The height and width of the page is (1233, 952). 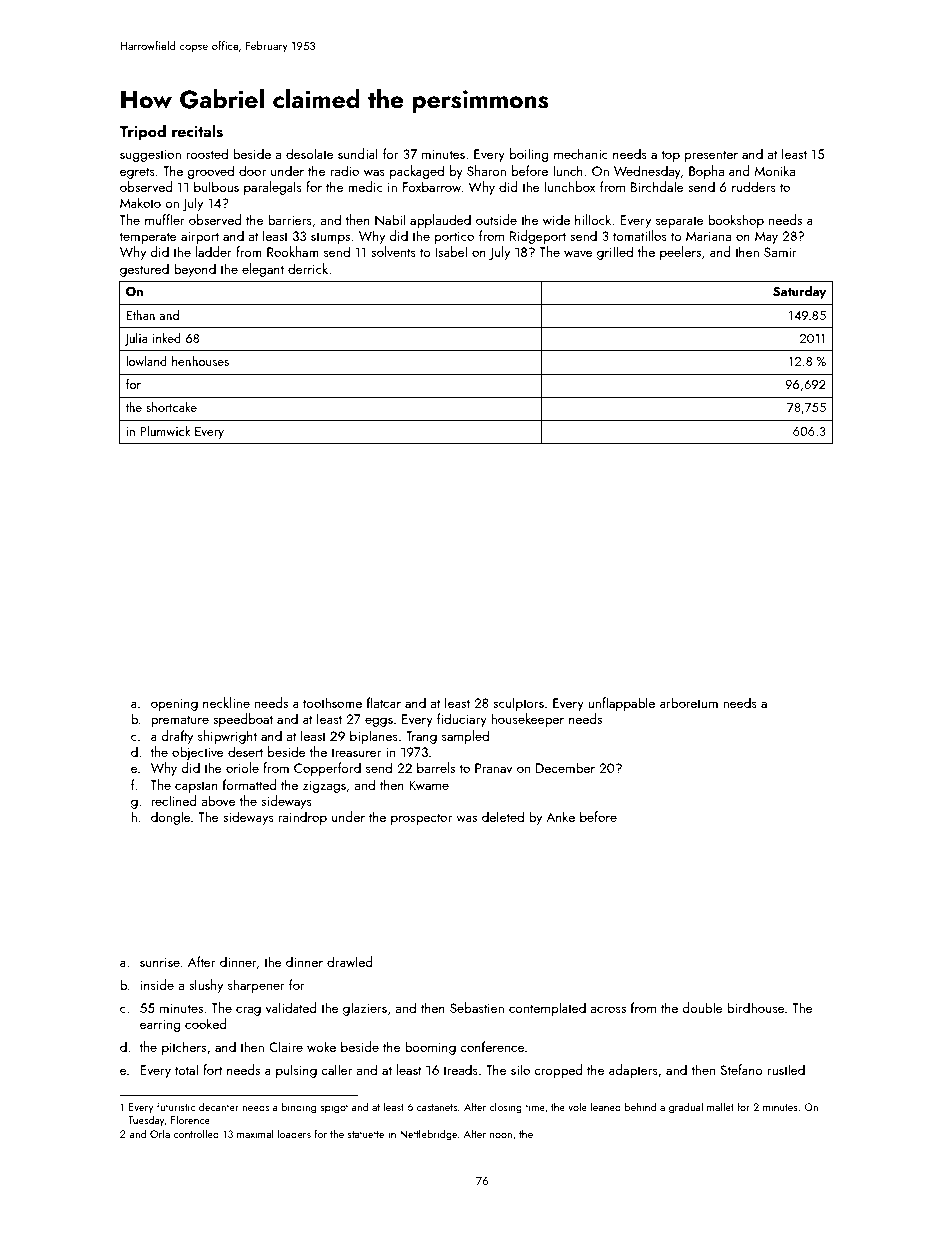 What do you see at coordinates (578, 253) in the page?
I see `wave` at bounding box center [578, 253].
